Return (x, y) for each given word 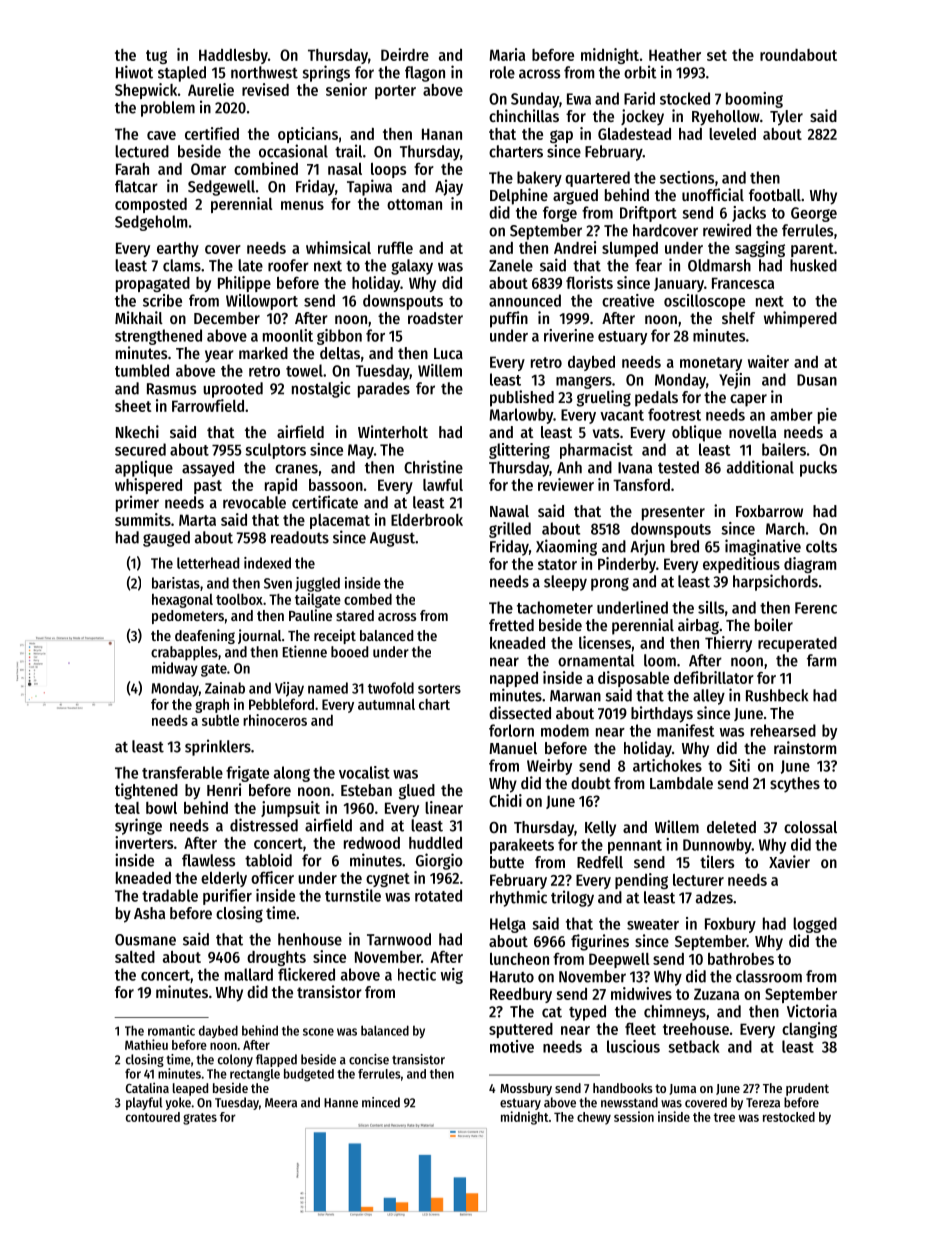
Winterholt (393, 431)
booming (754, 100)
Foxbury (730, 925)
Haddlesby (233, 56)
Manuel (513, 748)
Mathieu (146, 1044)
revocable (254, 502)
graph (212, 705)
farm (821, 660)
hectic (417, 974)
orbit (640, 72)
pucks (818, 469)
